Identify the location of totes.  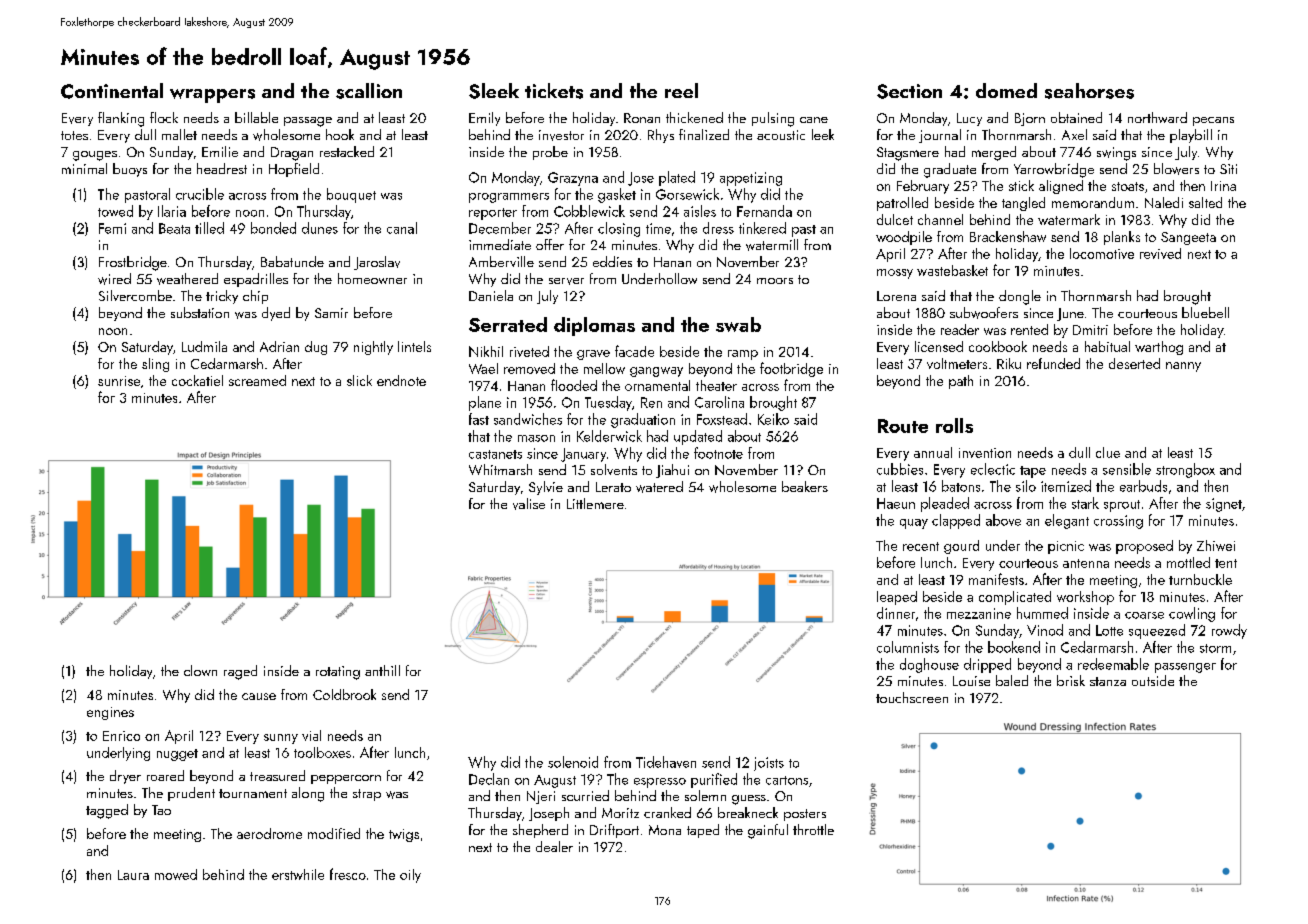
(74, 135).
